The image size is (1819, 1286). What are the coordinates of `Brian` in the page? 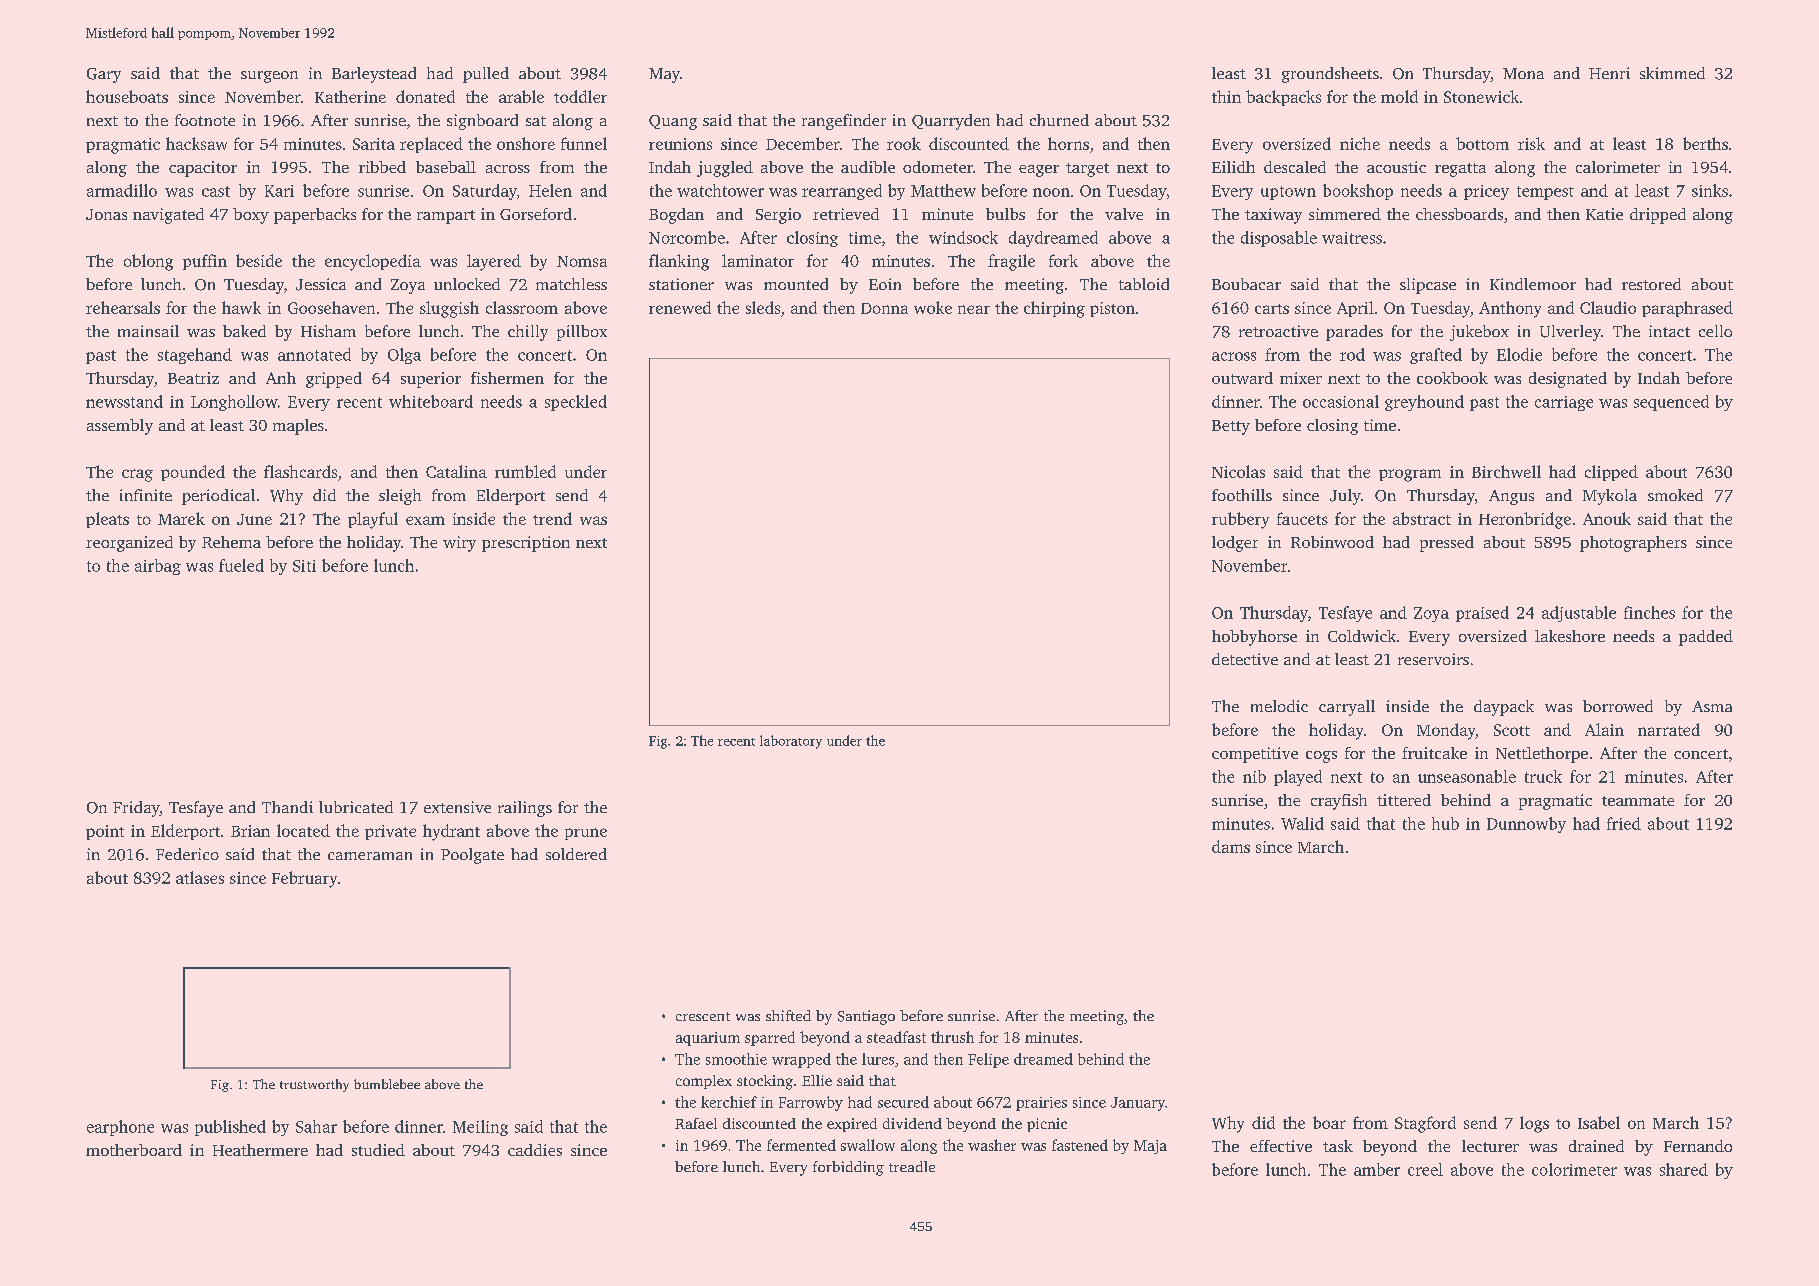 It's located at (250, 831).
